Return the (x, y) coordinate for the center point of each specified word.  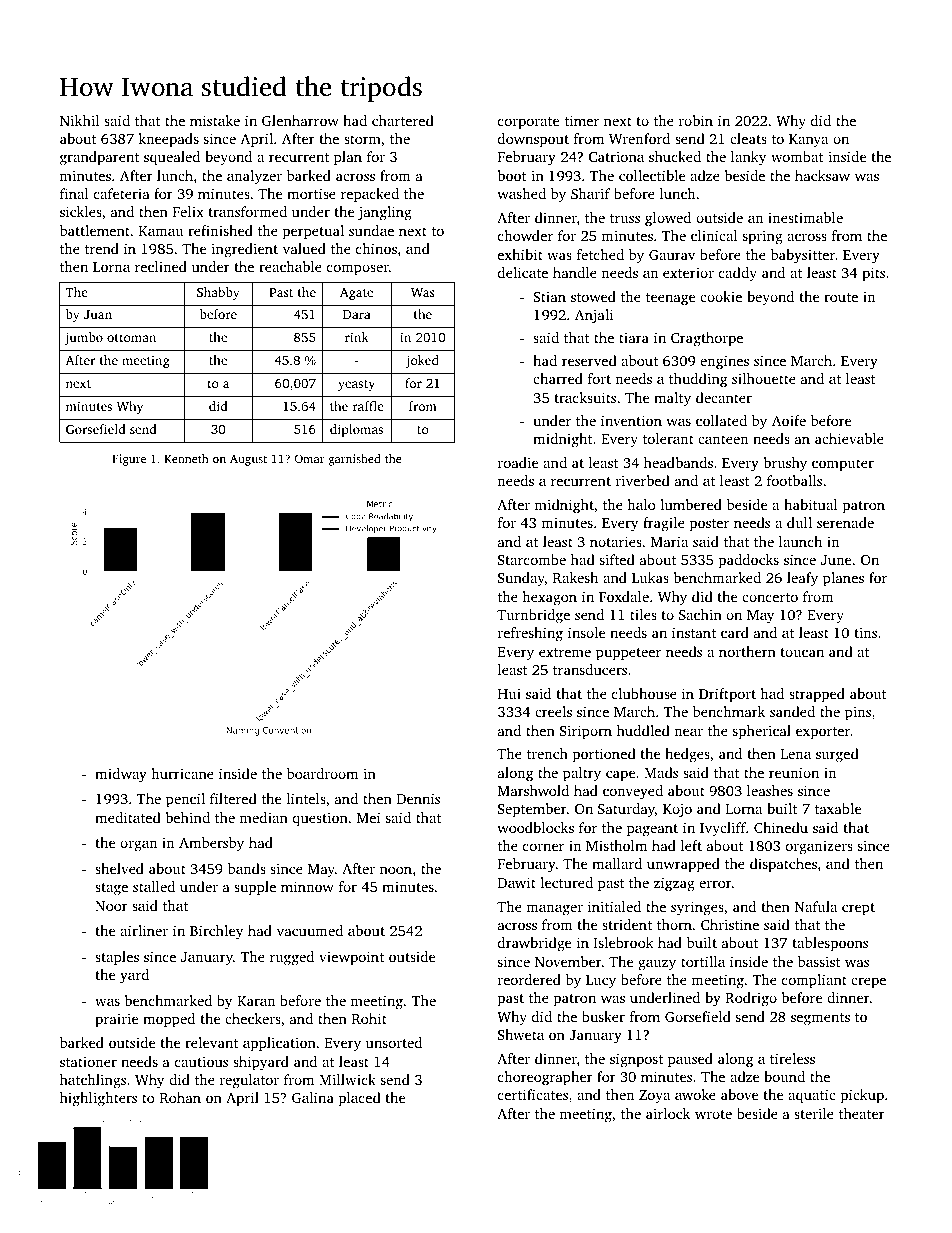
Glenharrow (300, 120)
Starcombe (532, 559)
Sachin (700, 614)
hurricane (182, 773)
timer (582, 120)
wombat (797, 156)
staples (117, 958)
